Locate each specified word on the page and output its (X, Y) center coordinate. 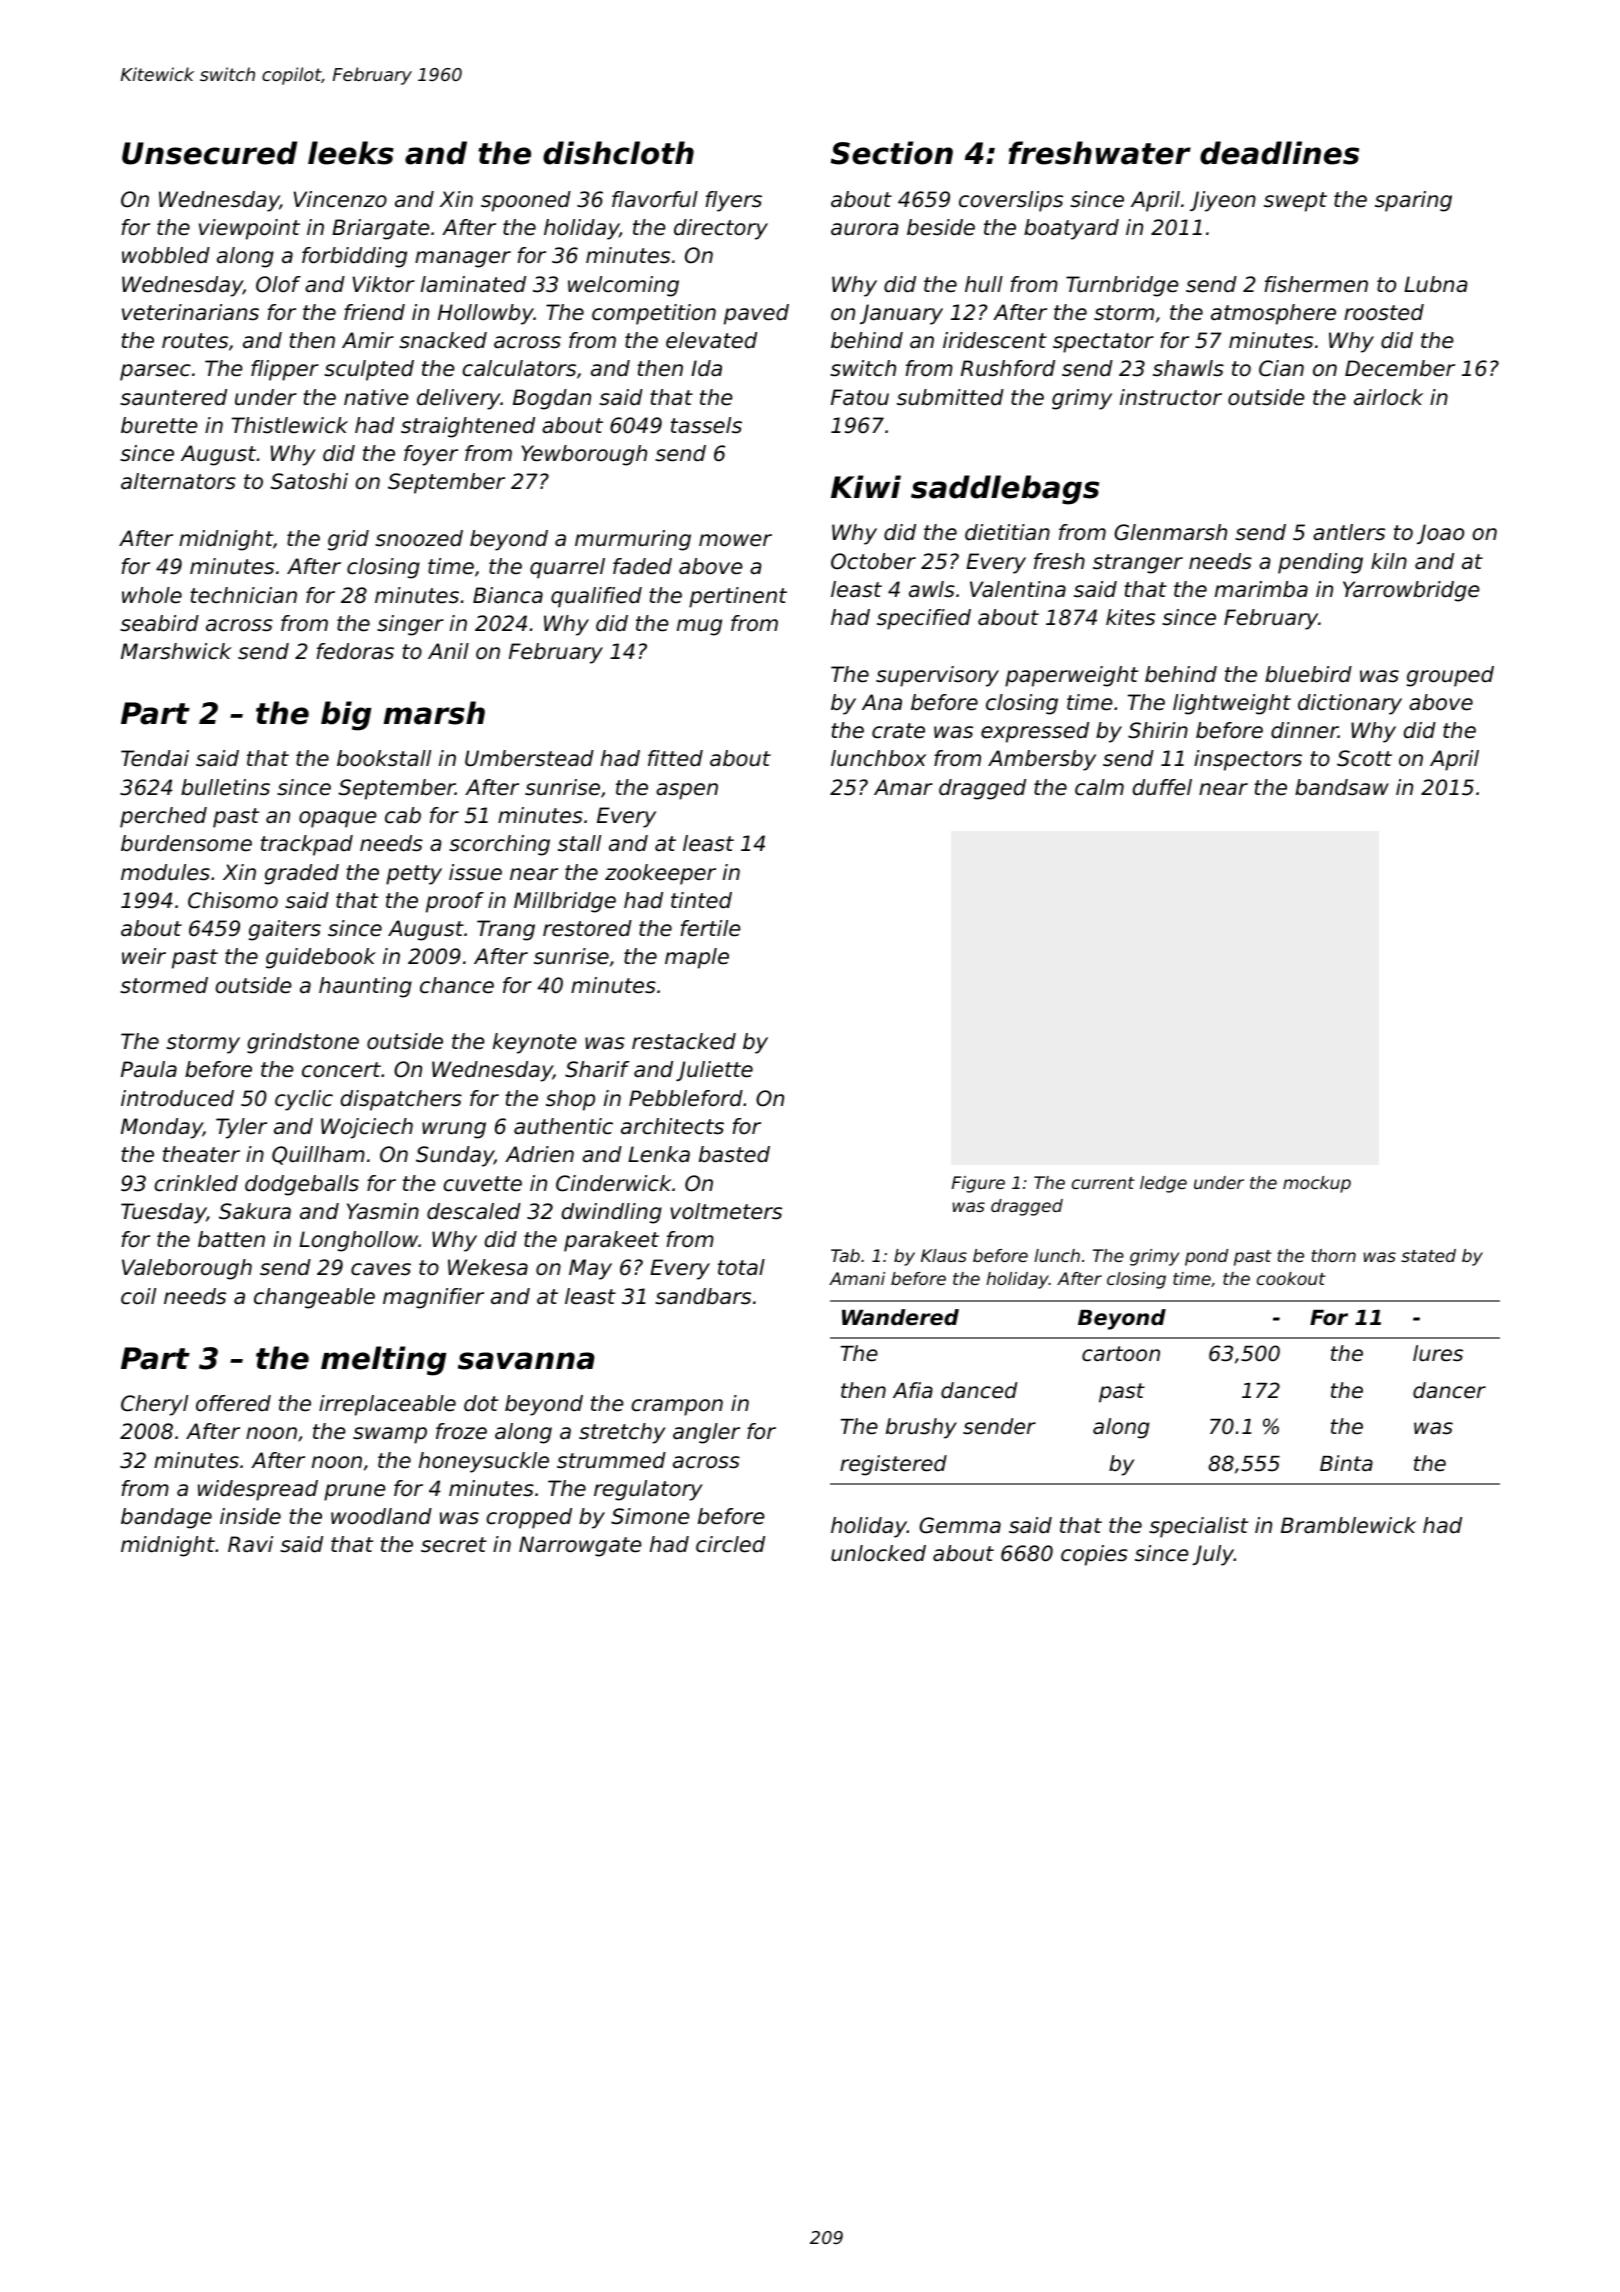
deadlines (1279, 153)
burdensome (186, 843)
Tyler (241, 1128)
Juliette (714, 1071)
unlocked (878, 1553)
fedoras (355, 651)
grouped (1450, 676)
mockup (1317, 1184)
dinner (1304, 730)
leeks (351, 153)
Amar (903, 787)
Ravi (250, 1544)
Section (892, 153)
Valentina (1018, 589)
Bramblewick (1348, 1525)
